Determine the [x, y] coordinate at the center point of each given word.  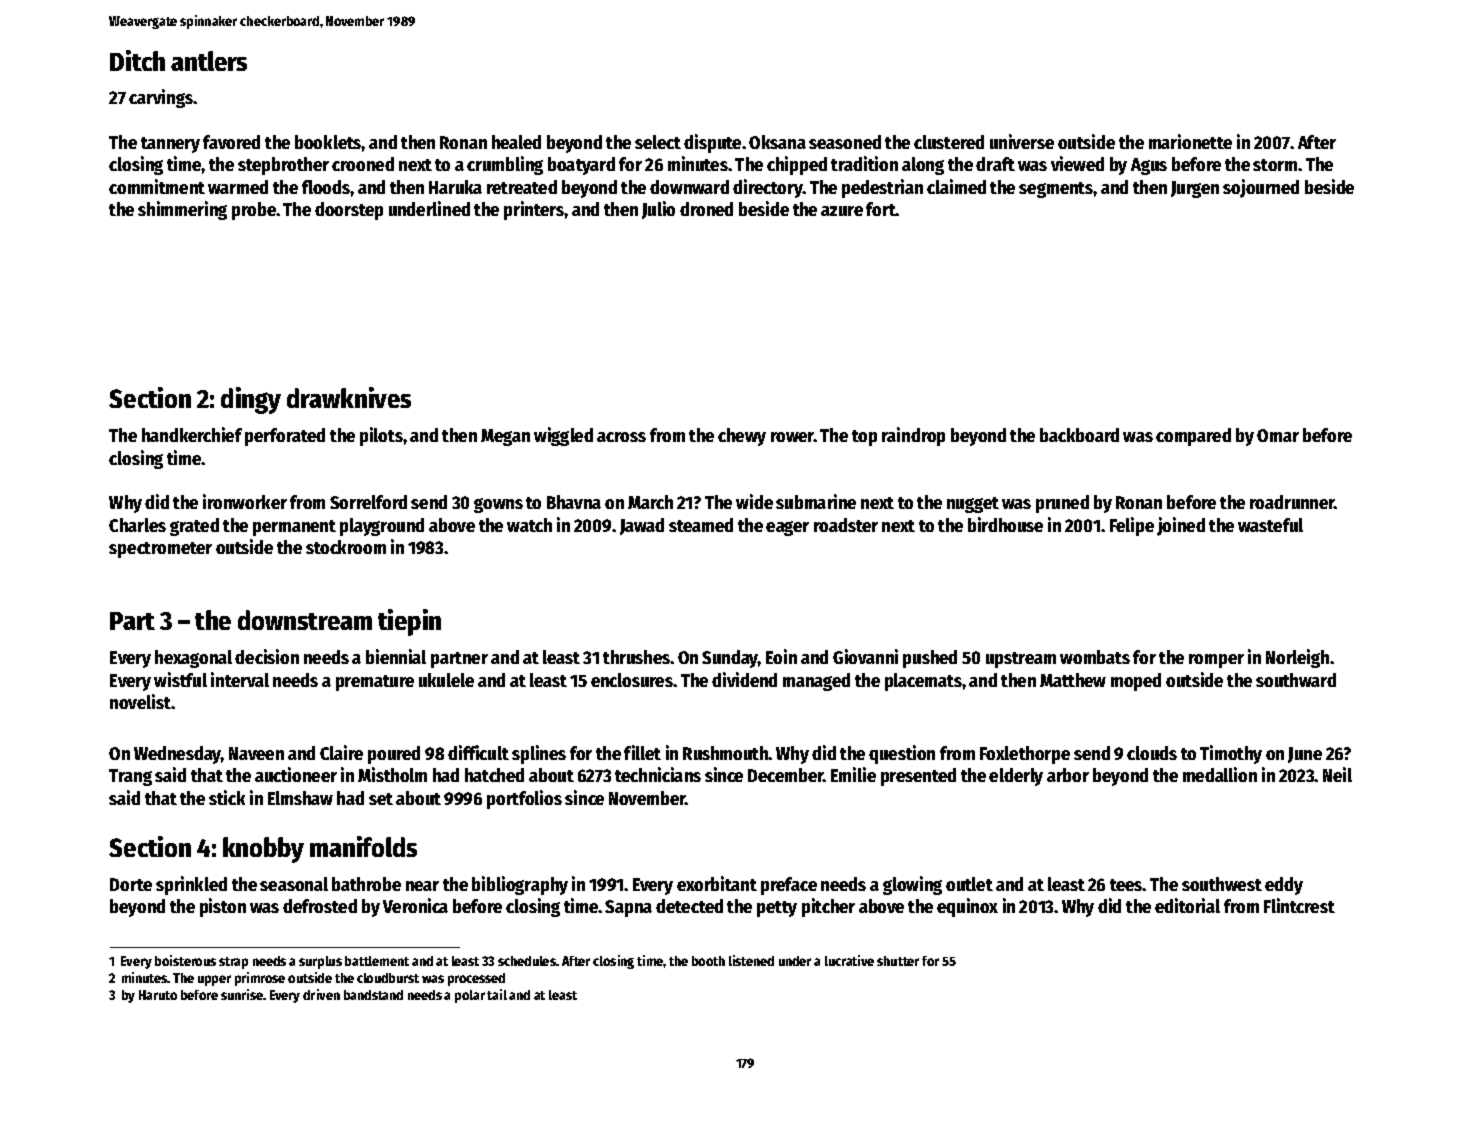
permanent [294, 528]
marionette [1190, 141]
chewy [742, 437]
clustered [949, 142]
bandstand [373, 995]
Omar [1278, 435]
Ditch [137, 60]
